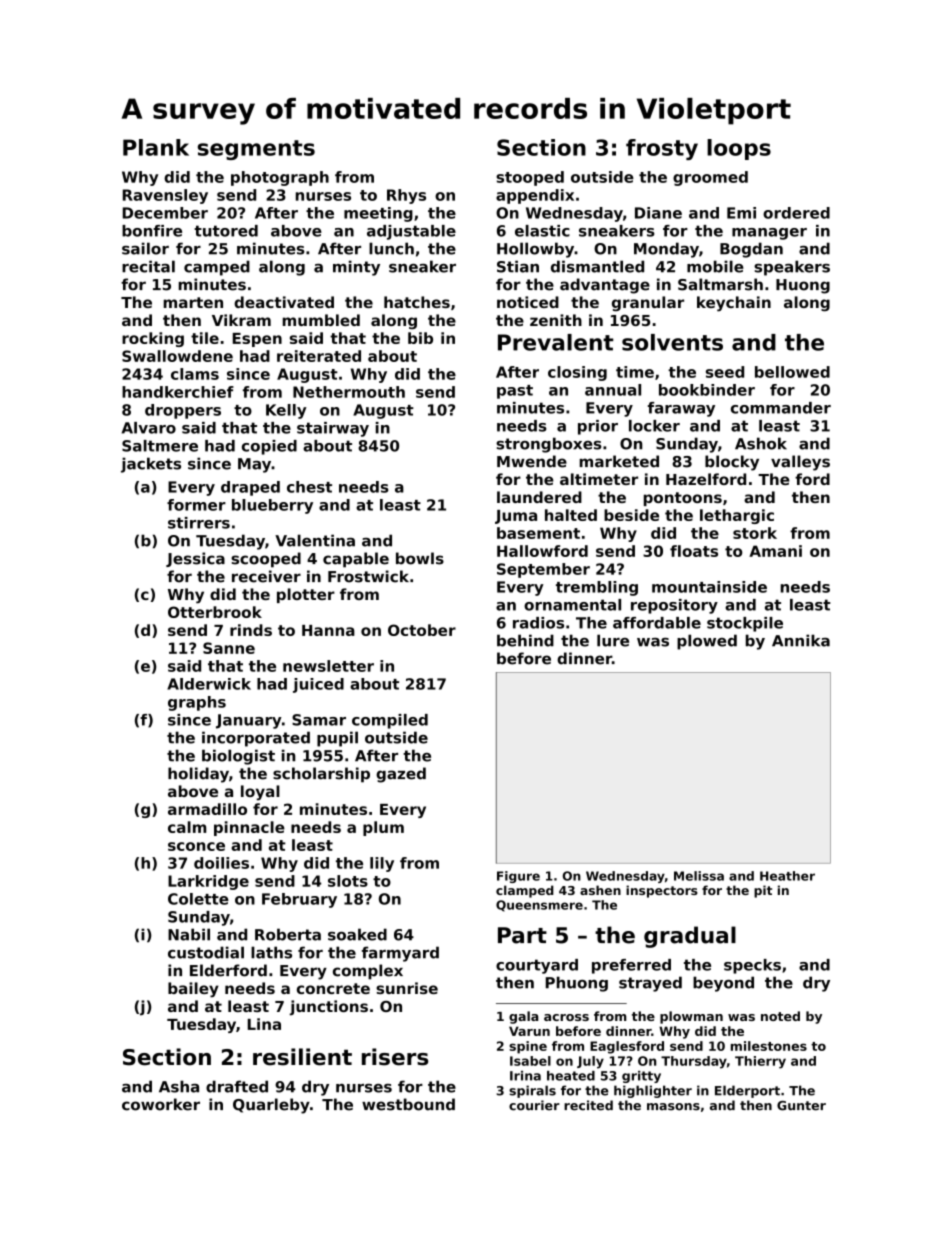 The height and width of the screenshot is (1233, 952). Describe the element at coordinates (271, 1106) in the screenshot. I see `Quarleby` at that location.
